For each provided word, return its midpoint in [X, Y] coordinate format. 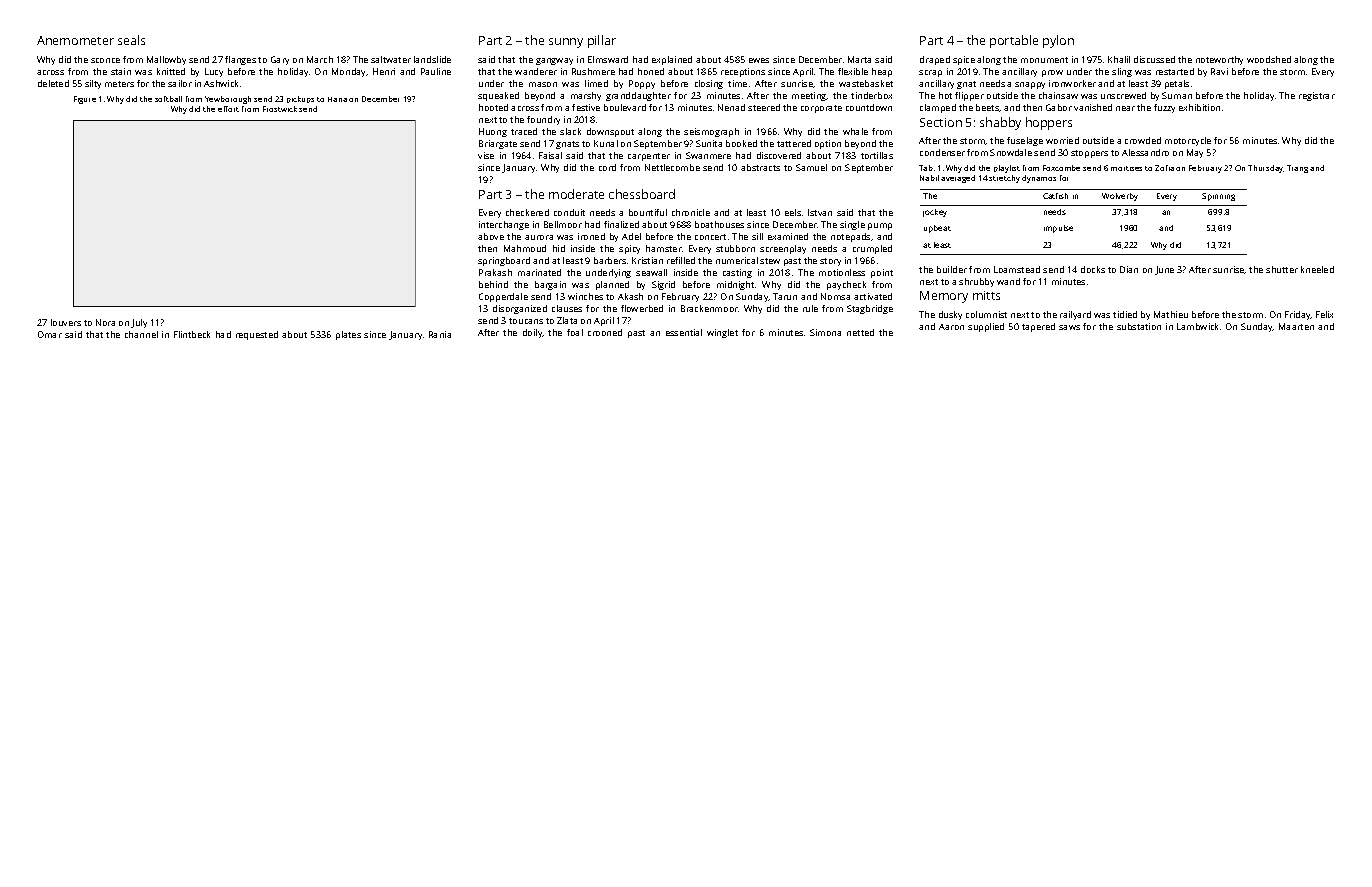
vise [486, 155]
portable [1014, 41]
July [139, 323]
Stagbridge [870, 309]
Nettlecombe [672, 167]
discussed [1154, 59]
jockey [935, 213]
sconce [105, 60]
